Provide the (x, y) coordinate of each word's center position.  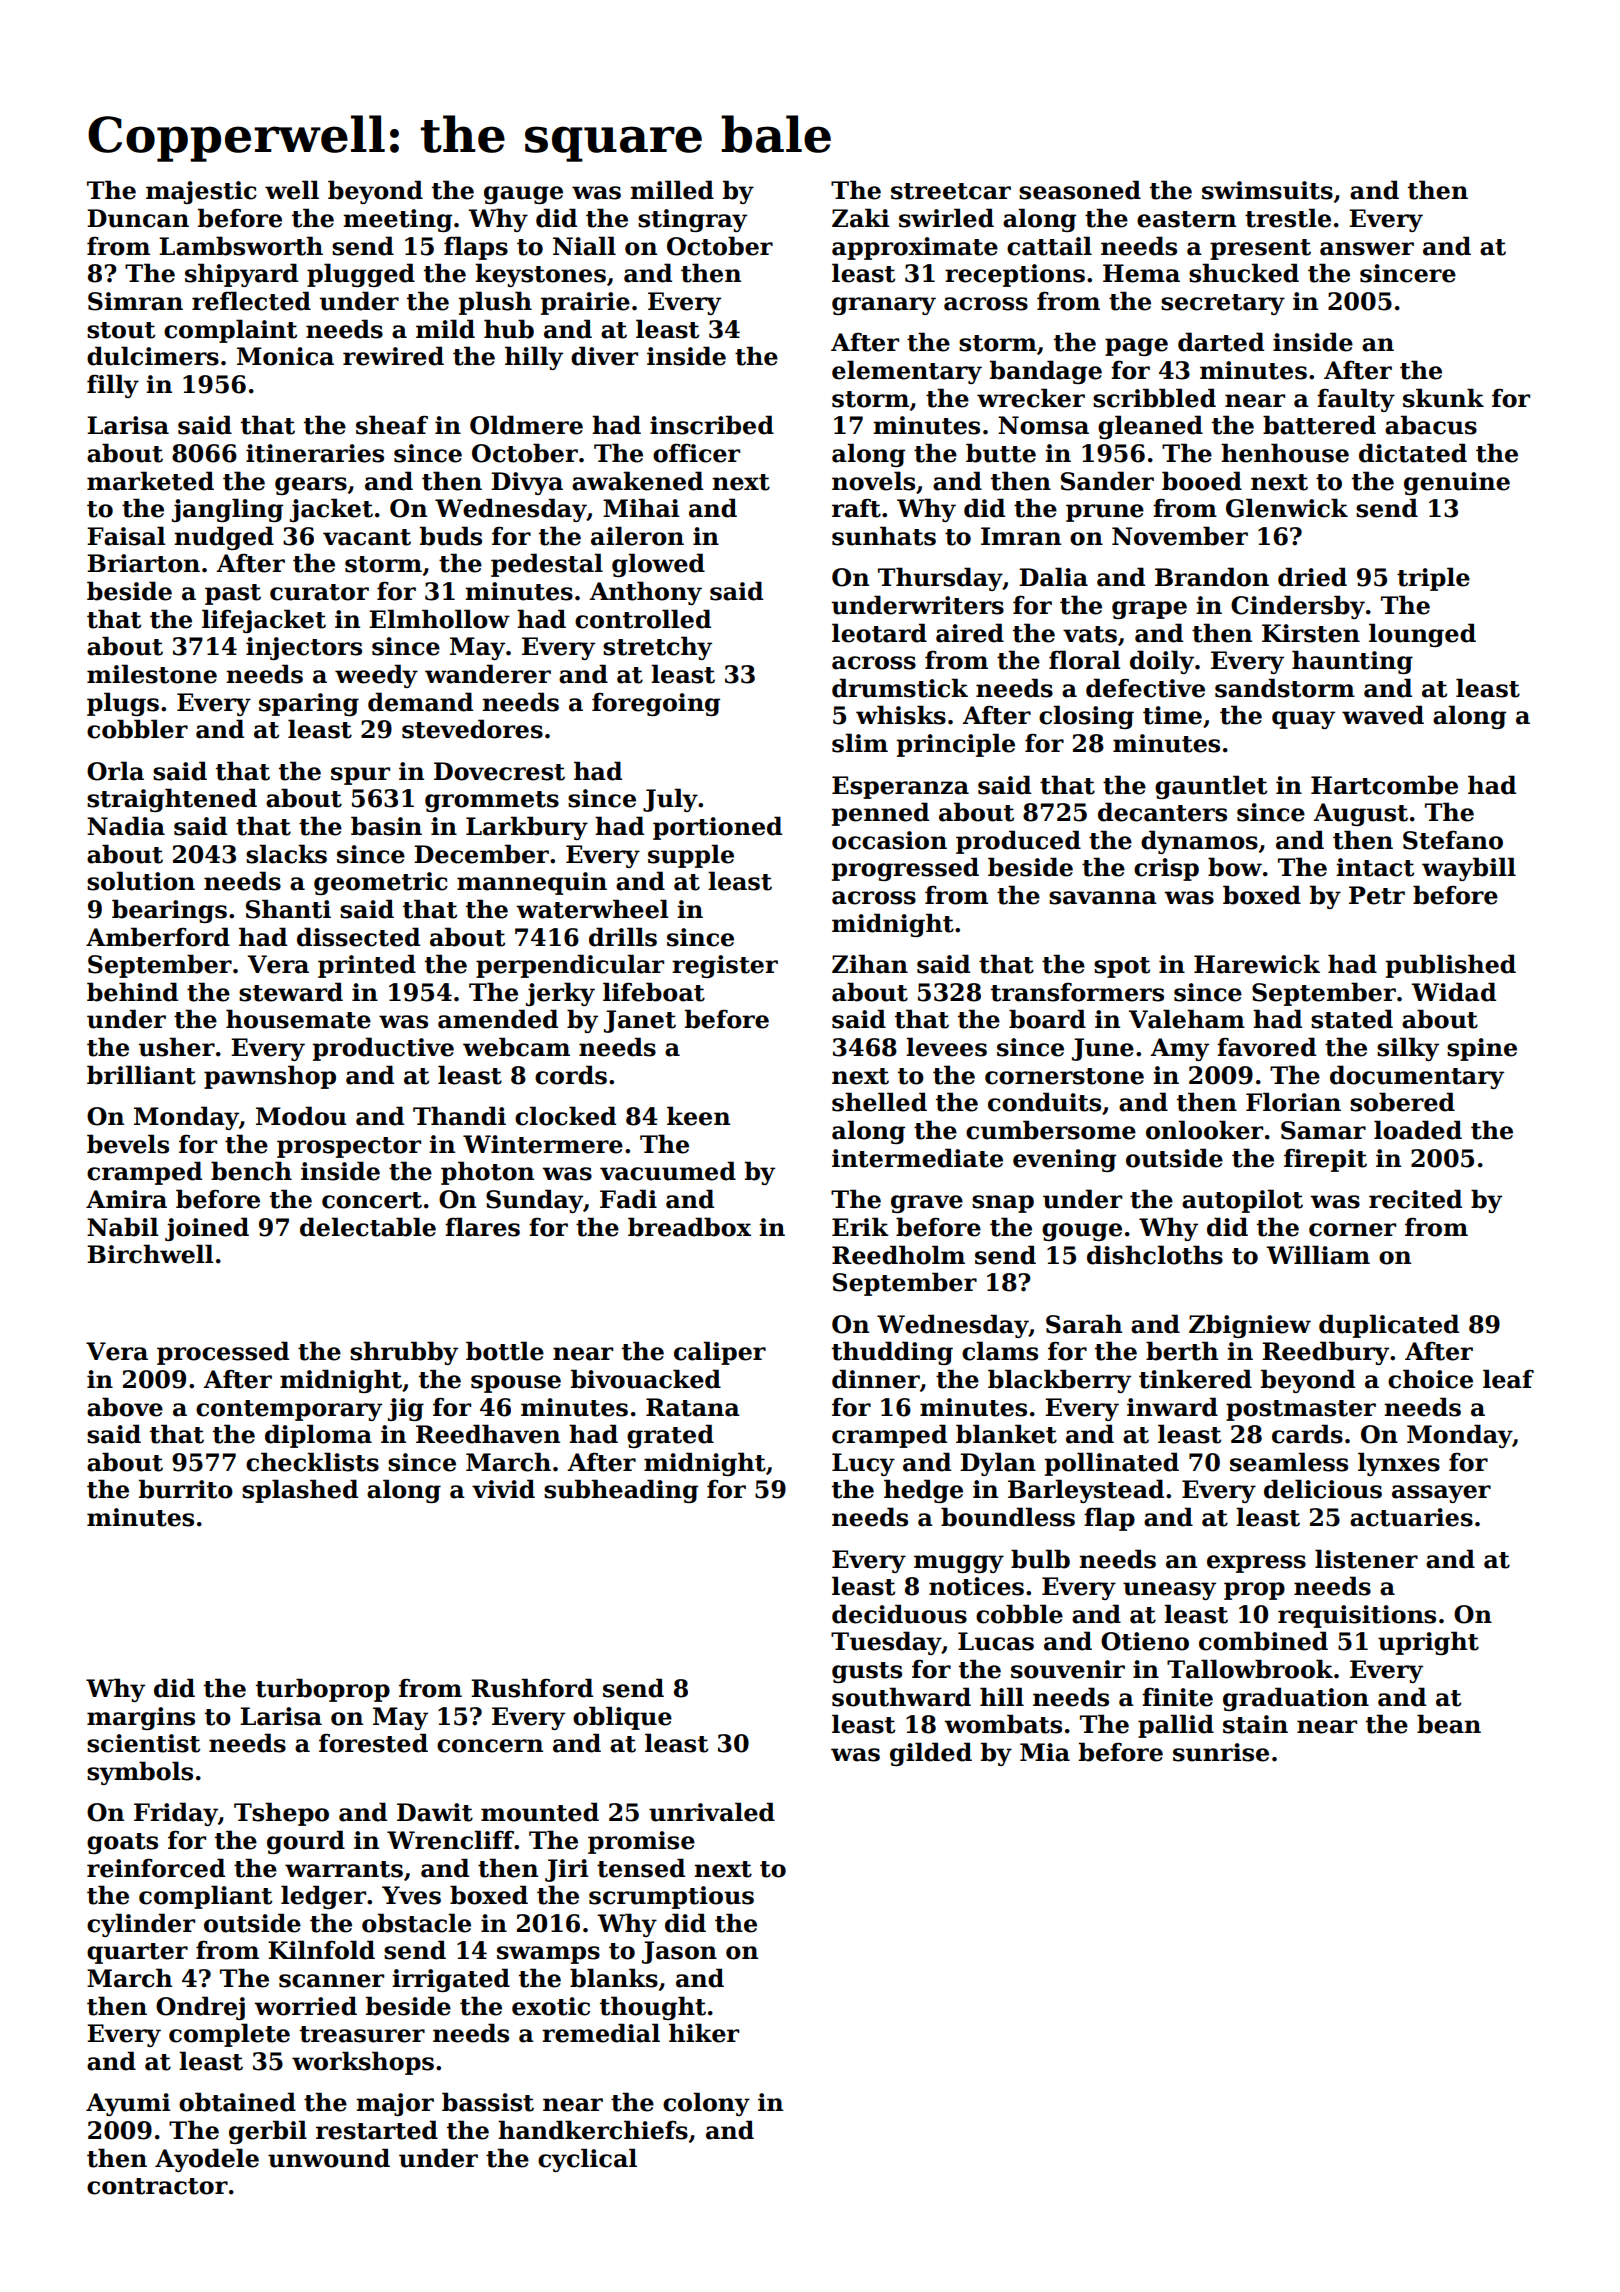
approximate (915, 248)
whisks (901, 715)
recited (1415, 1199)
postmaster (1301, 1410)
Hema (1141, 273)
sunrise (1221, 1752)
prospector (349, 1147)
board (1047, 1019)
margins (141, 1718)
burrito (186, 1489)
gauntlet (1211, 787)
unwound (329, 2158)
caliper (720, 1353)
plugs (123, 704)
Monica (285, 356)
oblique (622, 1718)
